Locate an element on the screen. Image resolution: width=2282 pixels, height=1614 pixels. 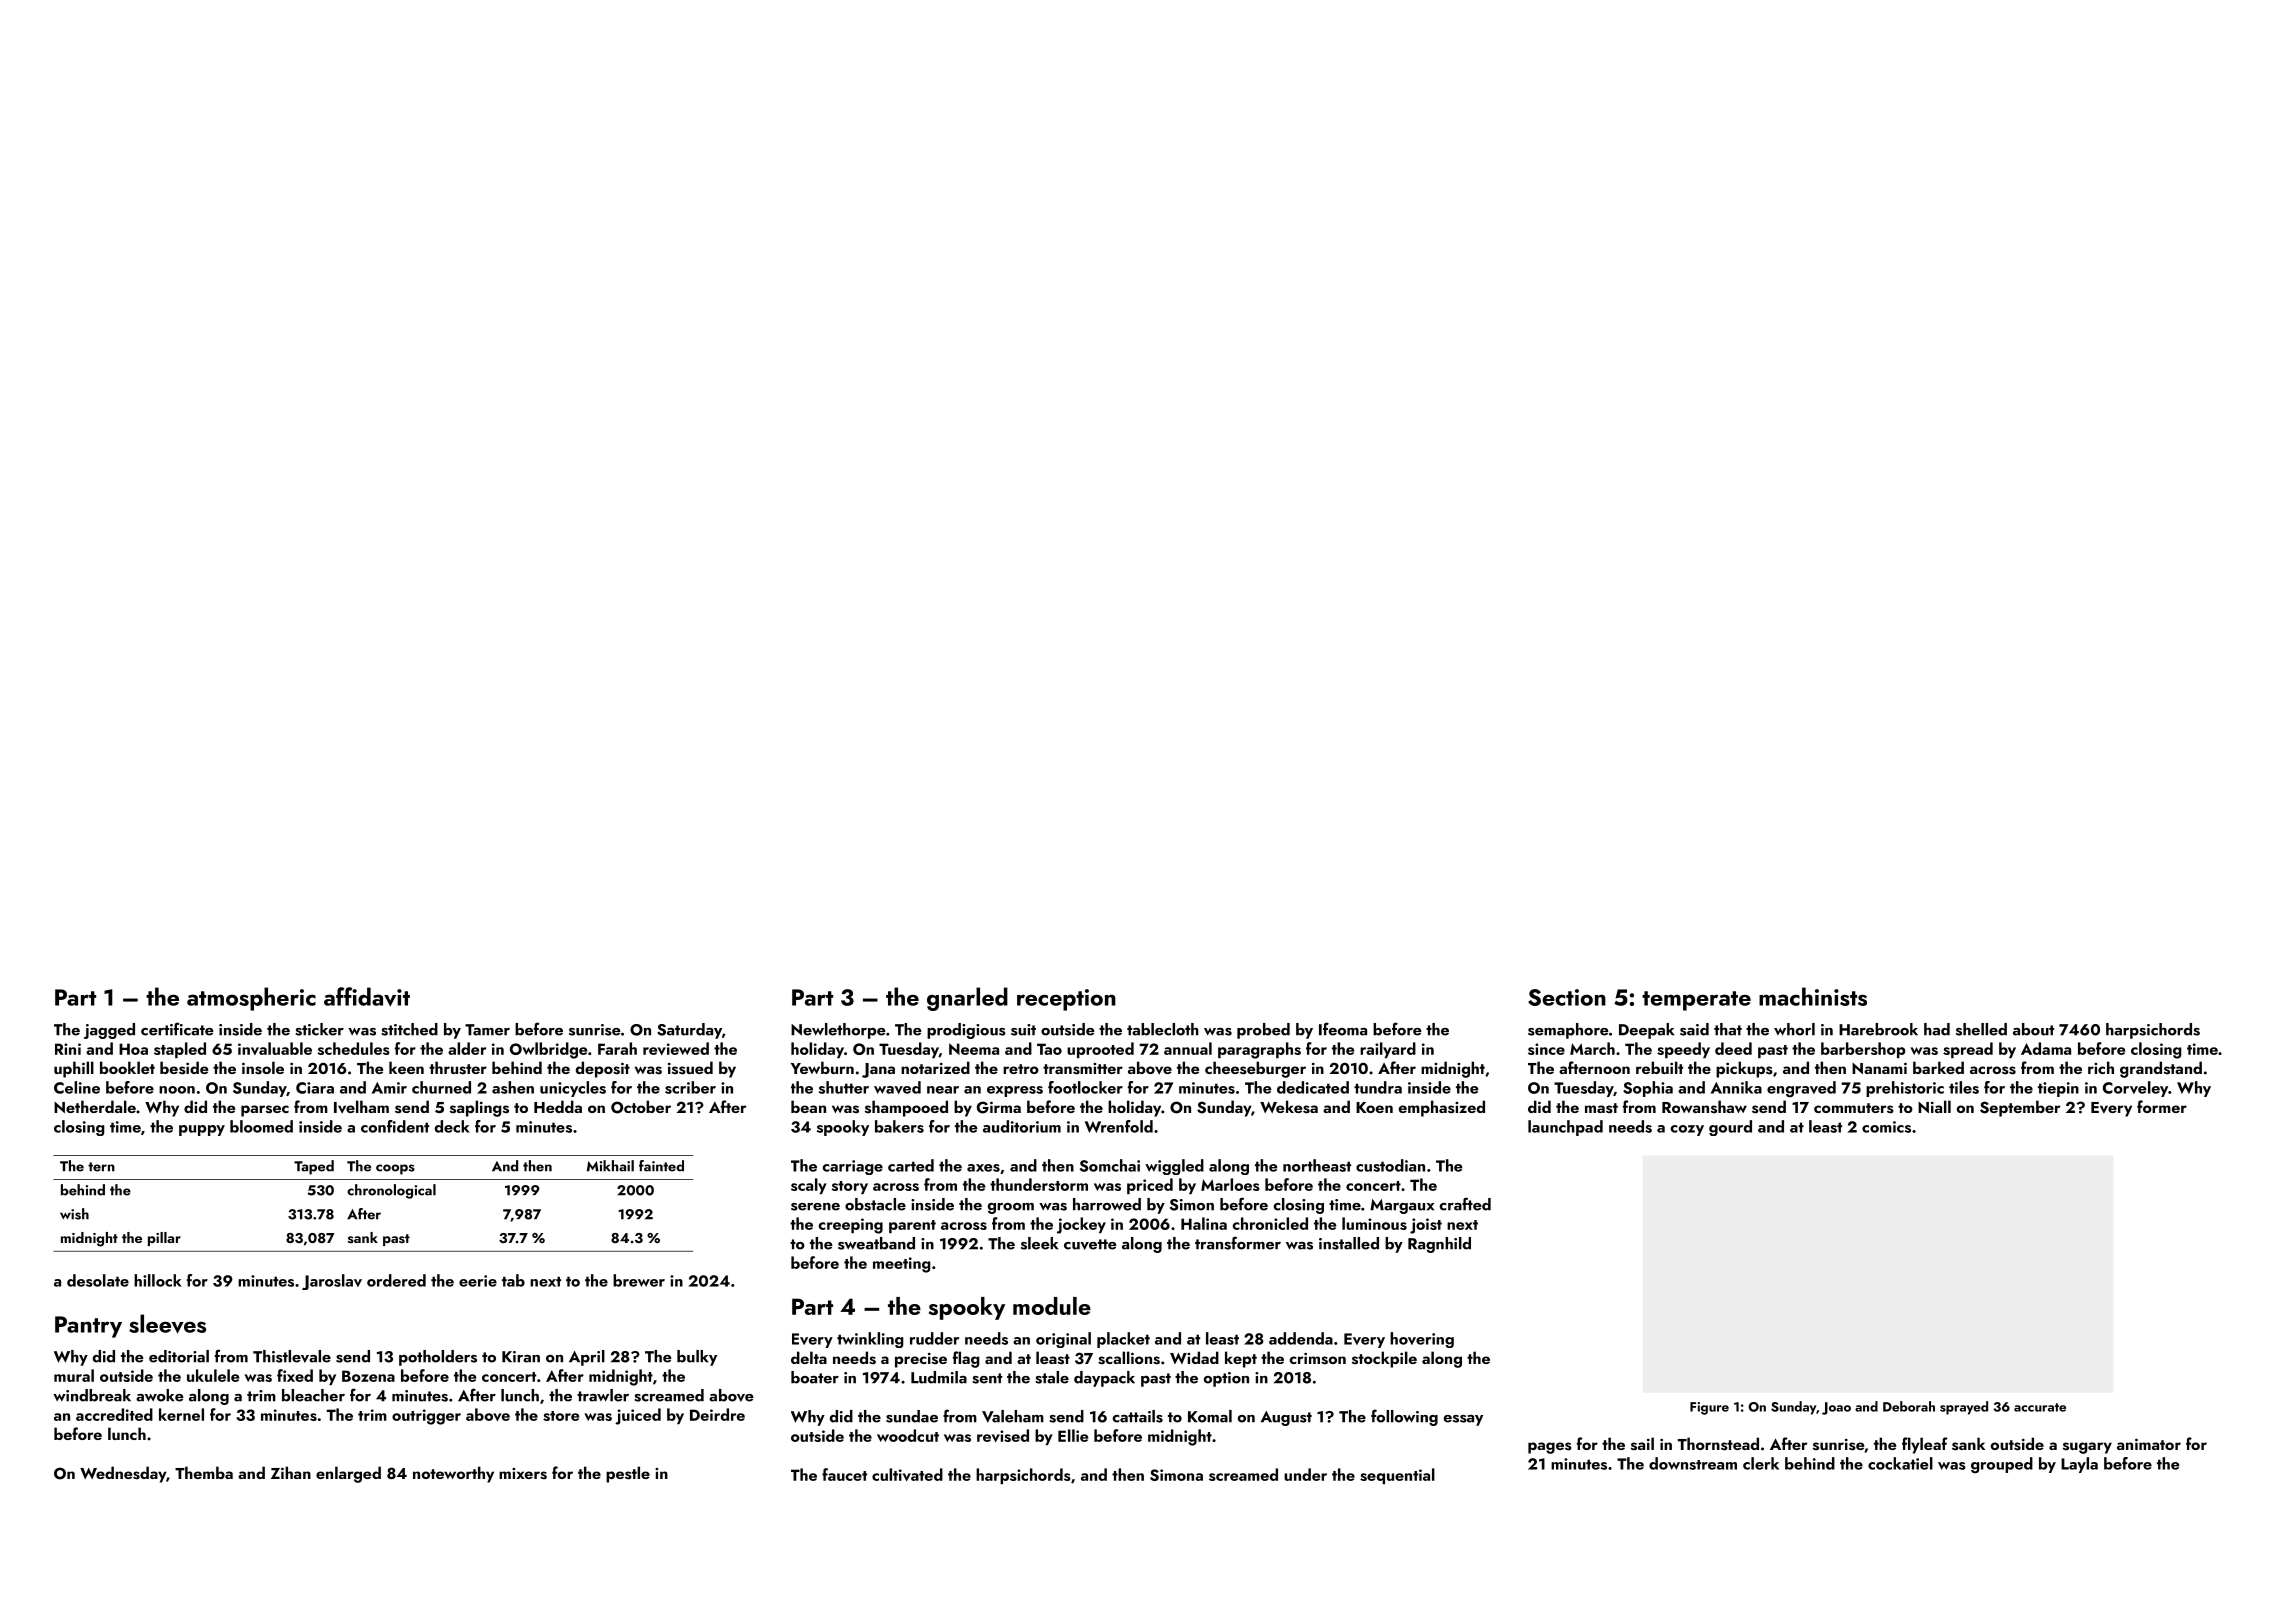
Joao is located at coordinates (1836, 1408).
